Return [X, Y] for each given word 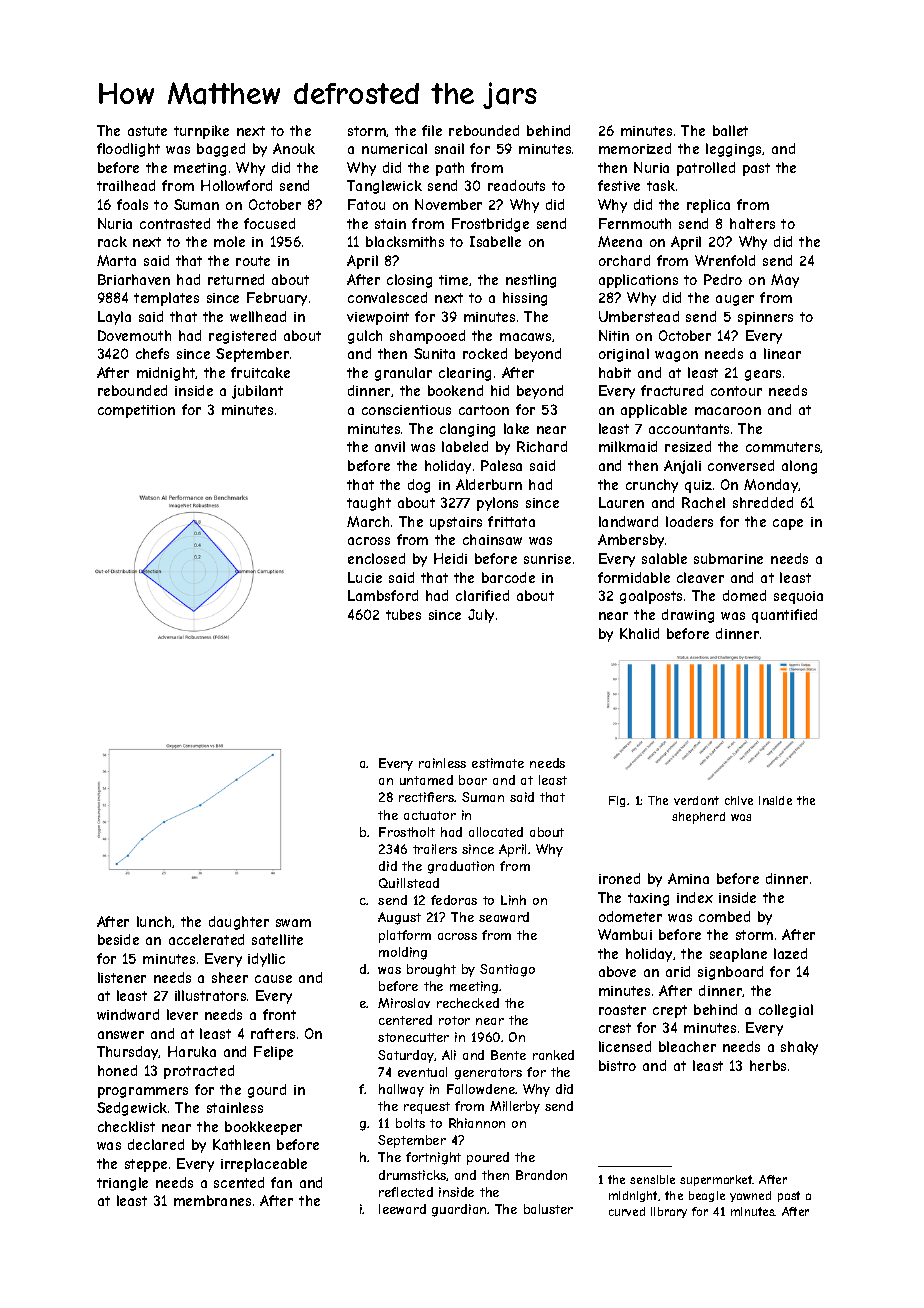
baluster [548, 1209]
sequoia [798, 597]
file [432, 130]
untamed [426, 780]
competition [136, 411]
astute [147, 131]
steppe [146, 1165]
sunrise [547, 559]
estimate [498, 763]
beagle [707, 1196]
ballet [730, 130]
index [695, 897]
